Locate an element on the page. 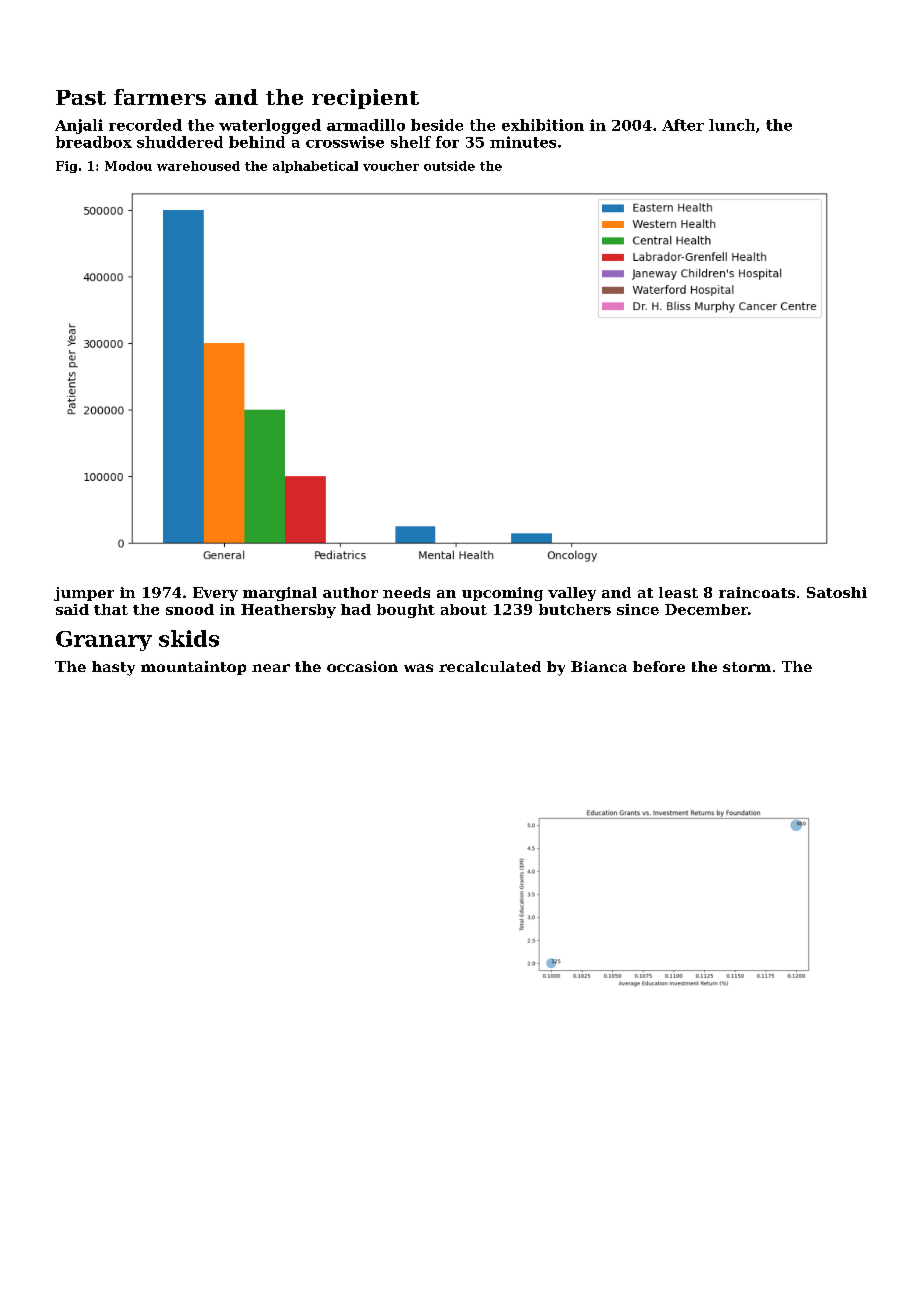  author is located at coordinates (350, 592).
